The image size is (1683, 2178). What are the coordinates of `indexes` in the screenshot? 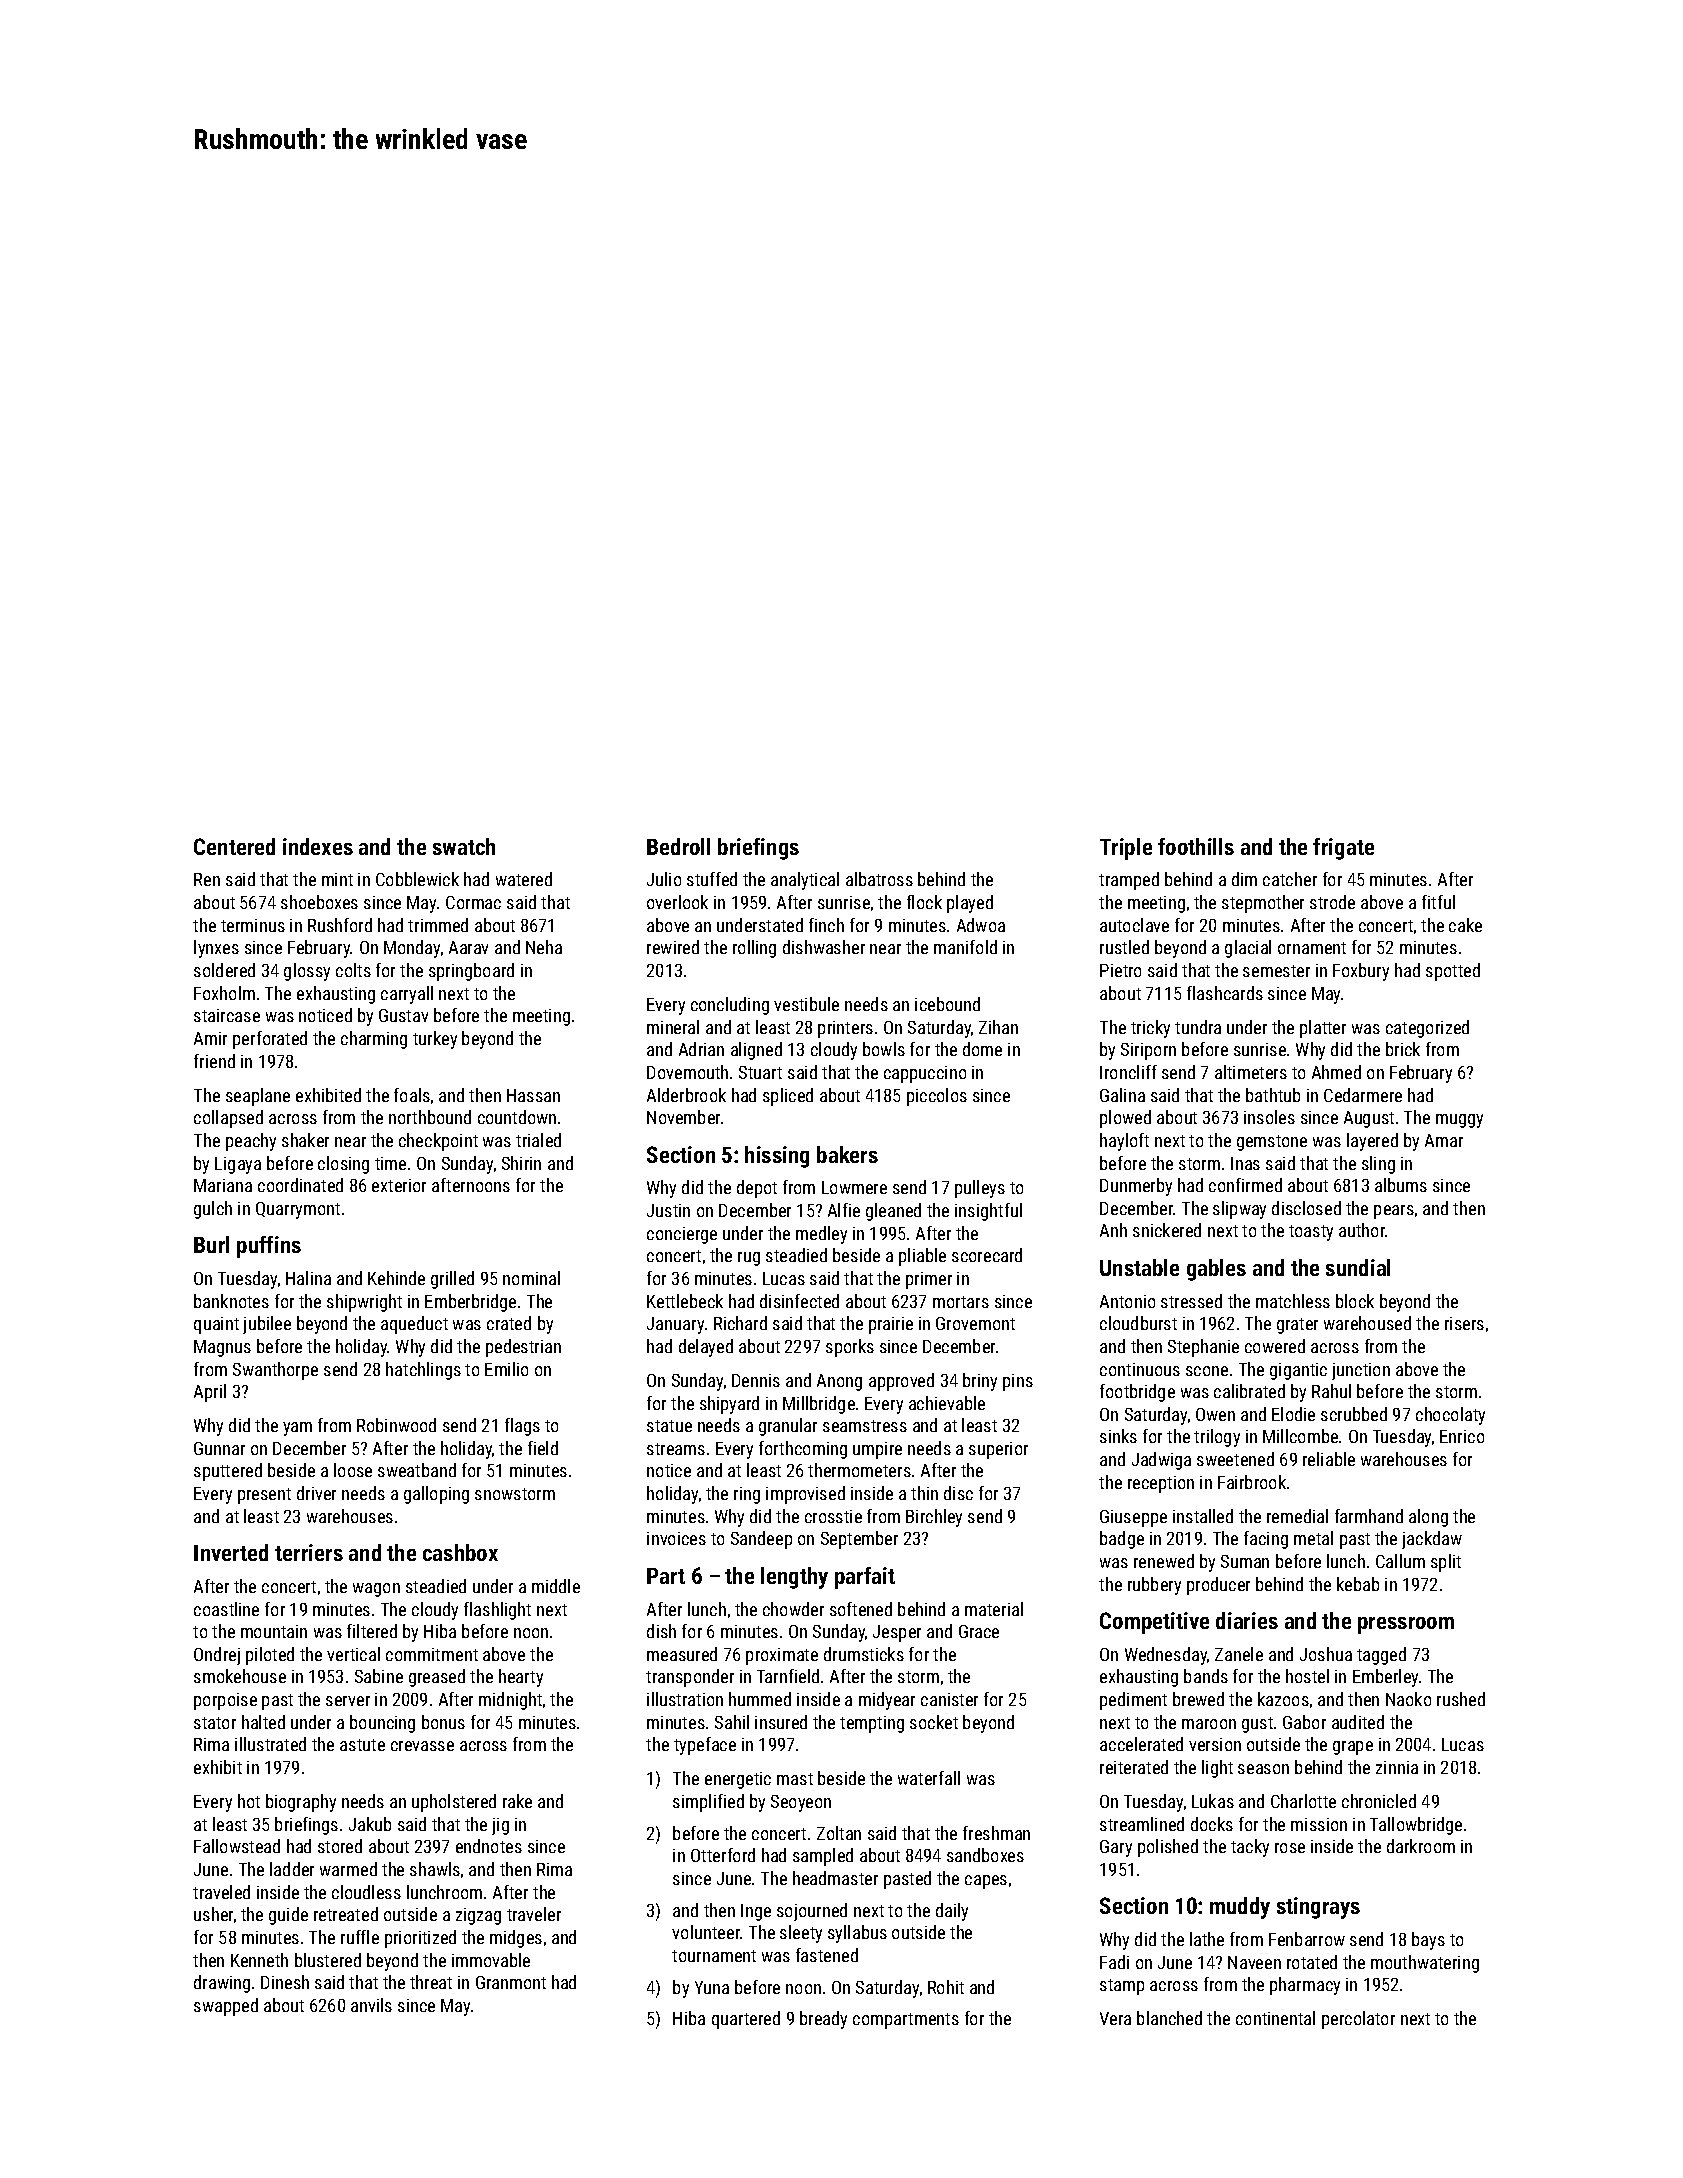 It's located at (318, 846).
